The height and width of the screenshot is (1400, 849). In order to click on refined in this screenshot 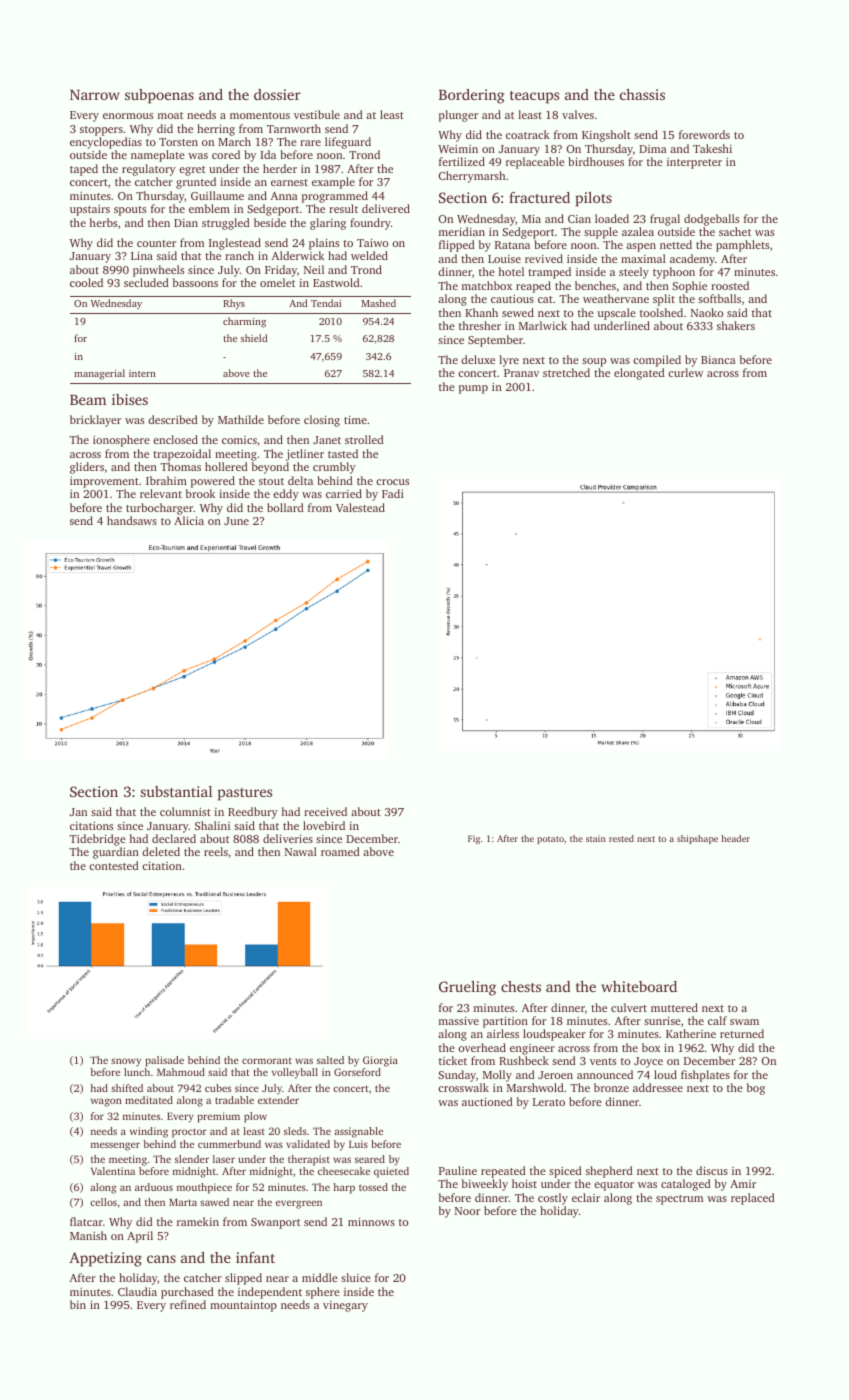, I will do `click(188, 1304)`.
